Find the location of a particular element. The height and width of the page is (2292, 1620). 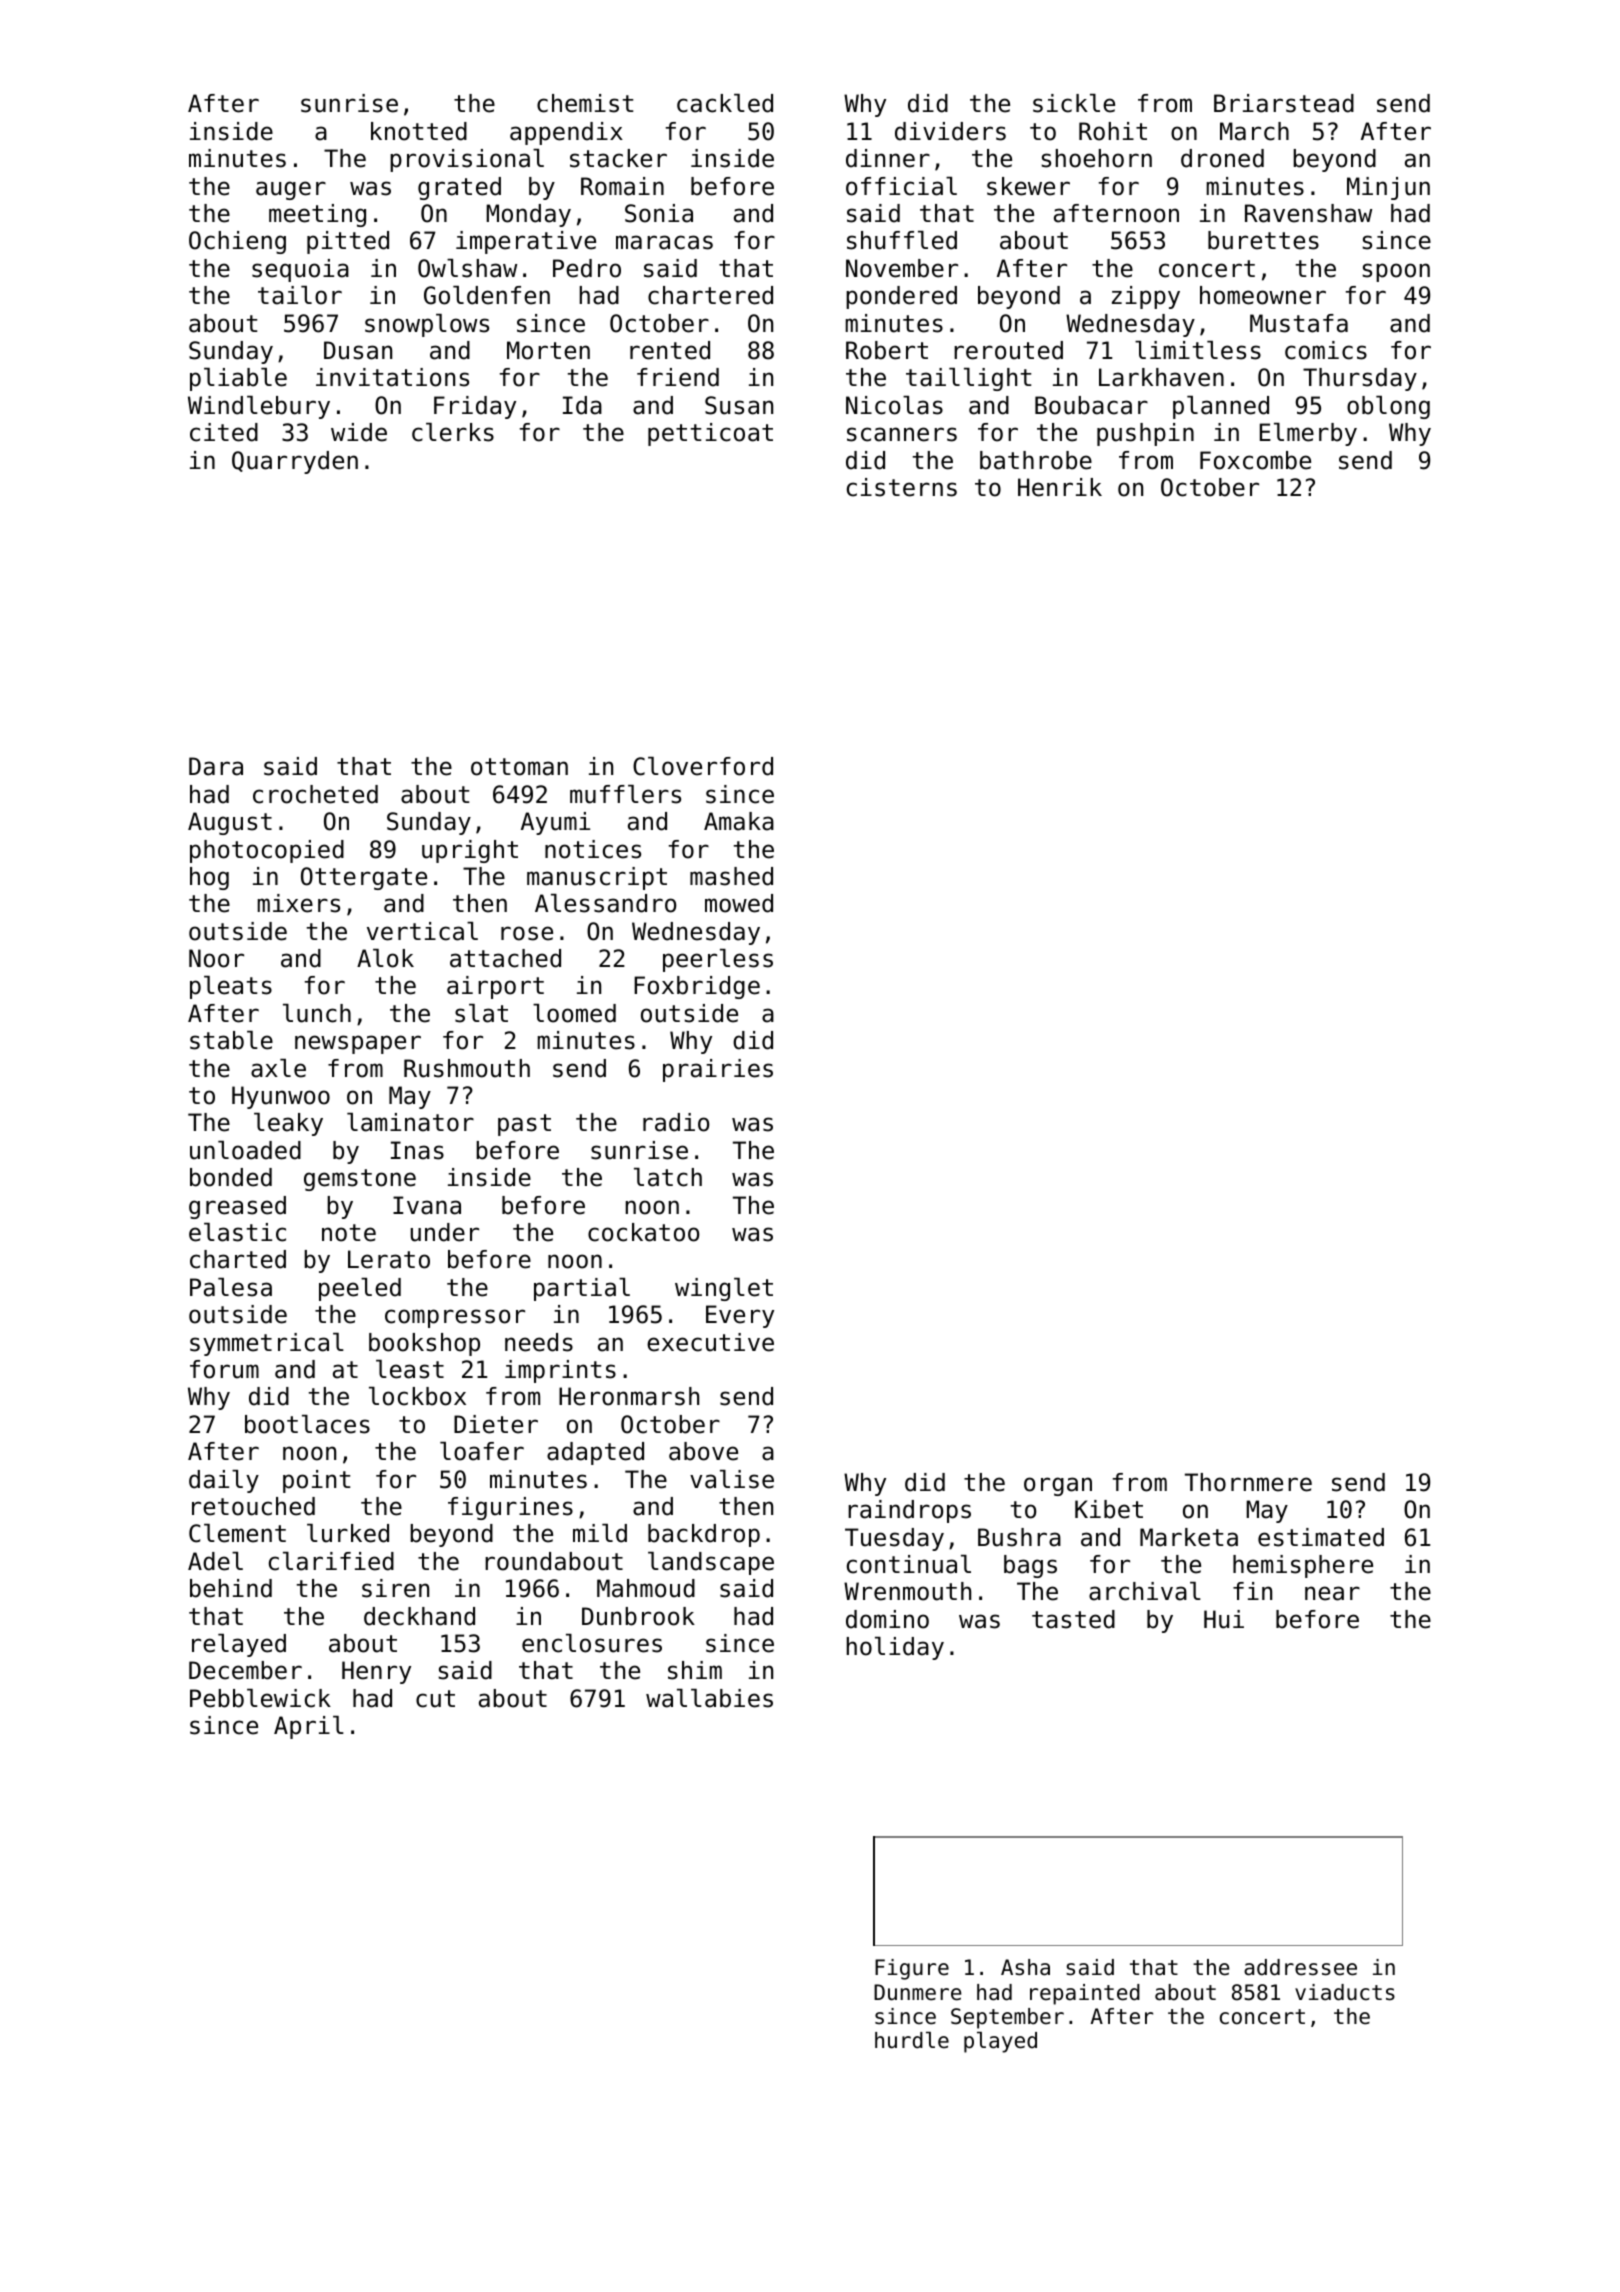

Thornmere is located at coordinates (1248, 1482).
